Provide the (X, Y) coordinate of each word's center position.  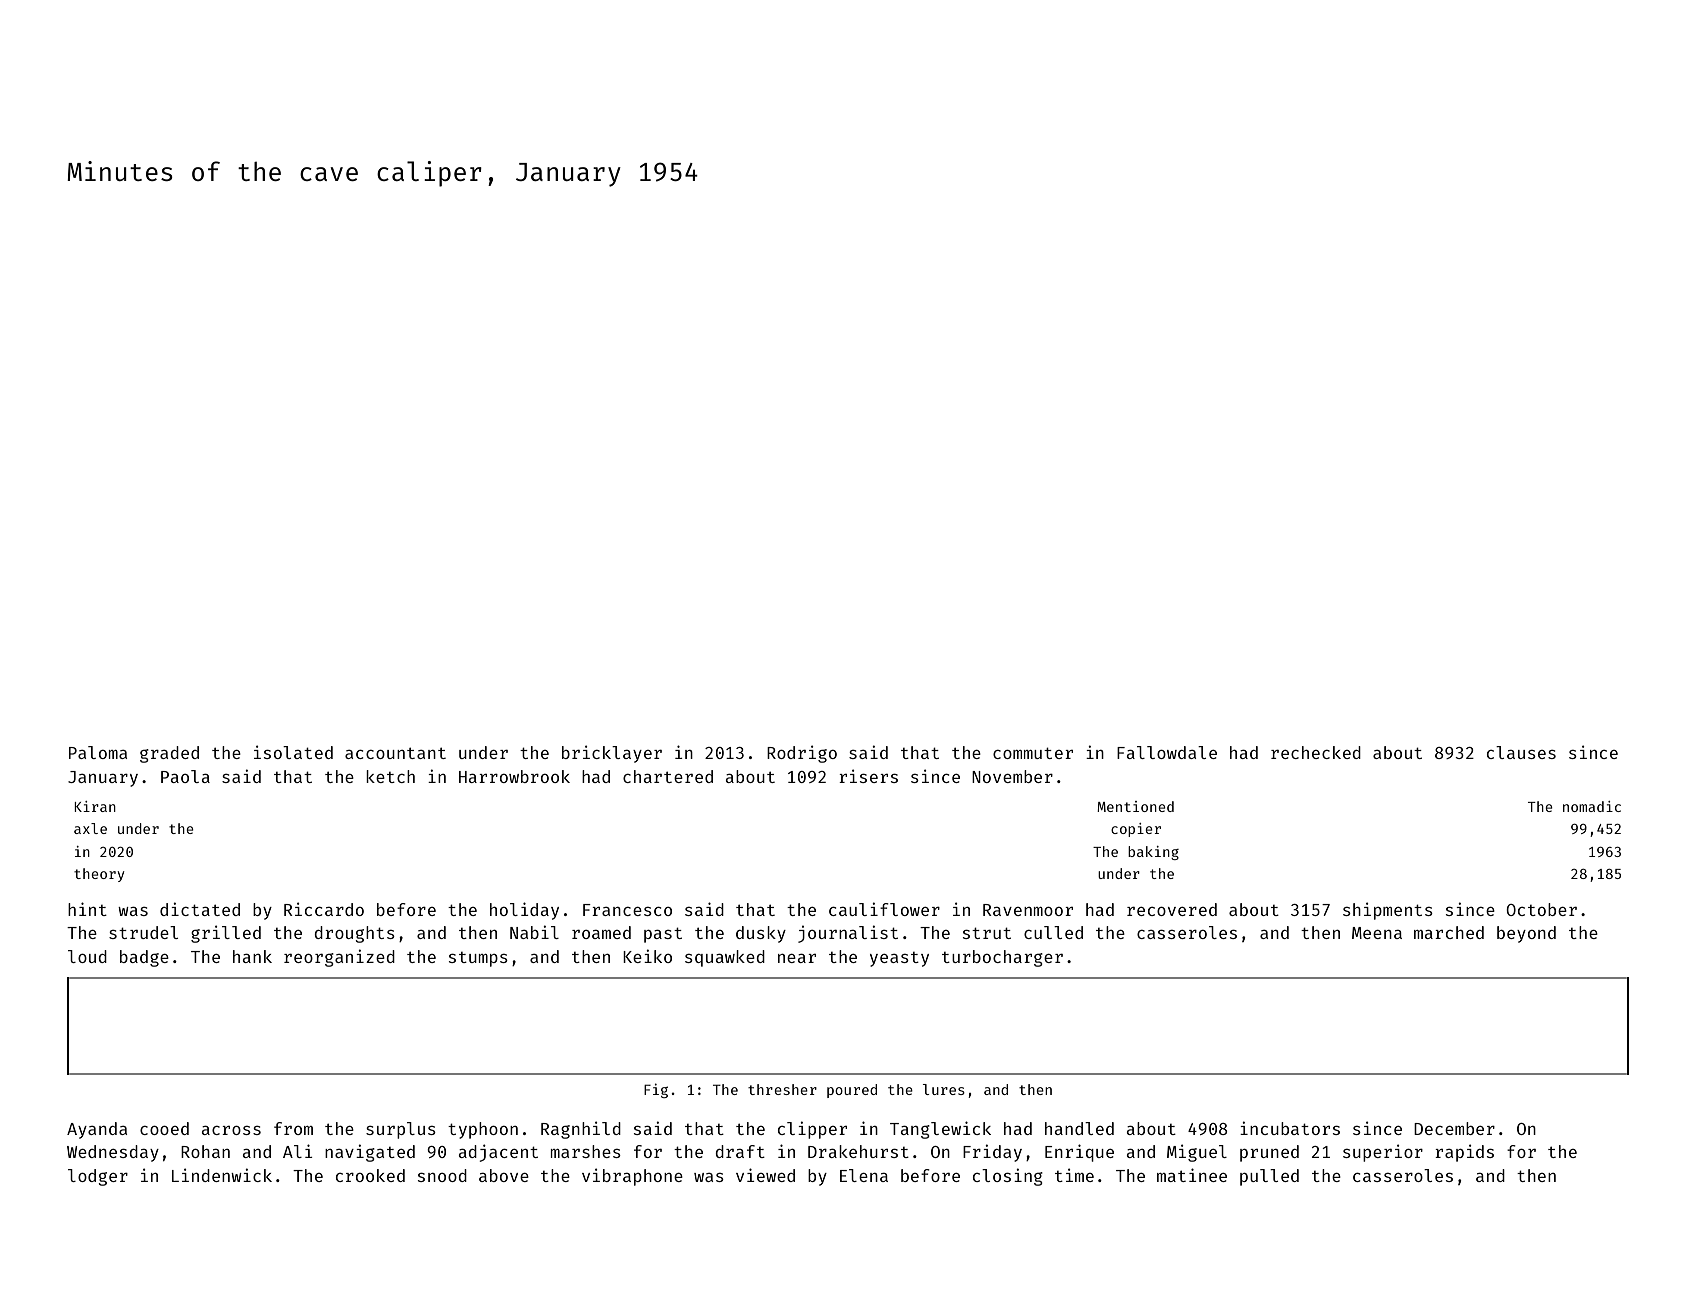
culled (1053, 932)
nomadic (1592, 806)
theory (99, 875)
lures (944, 1089)
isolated (293, 752)
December (1454, 1128)
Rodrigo (802, 754)
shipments (1388, 911)
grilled (226, 934)
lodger (98, 1177)
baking (1153, 853)
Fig (656, 1090)
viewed (765, 1175)
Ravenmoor (1028, 910)
